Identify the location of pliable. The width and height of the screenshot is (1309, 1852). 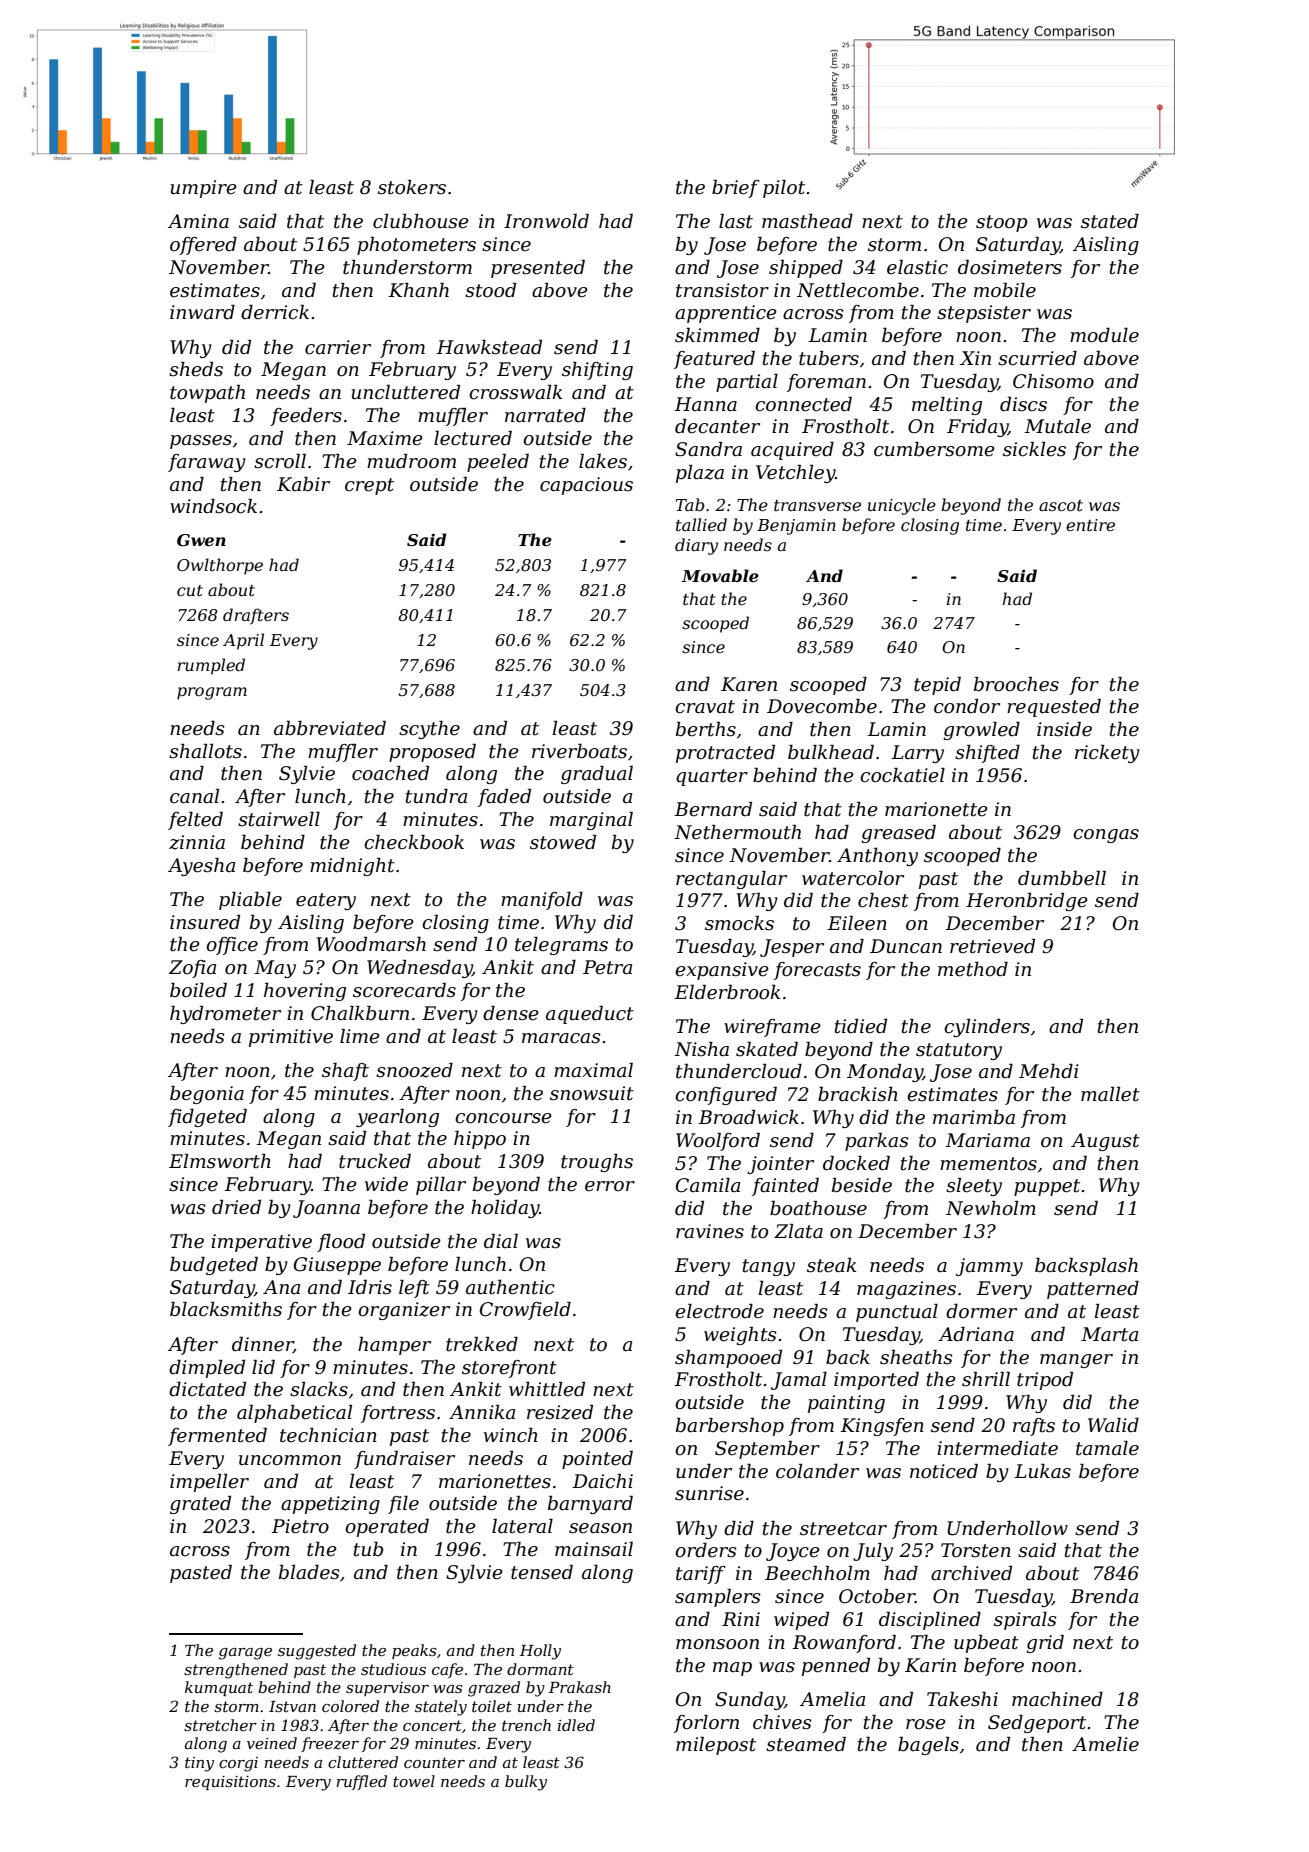
(250, 901).
